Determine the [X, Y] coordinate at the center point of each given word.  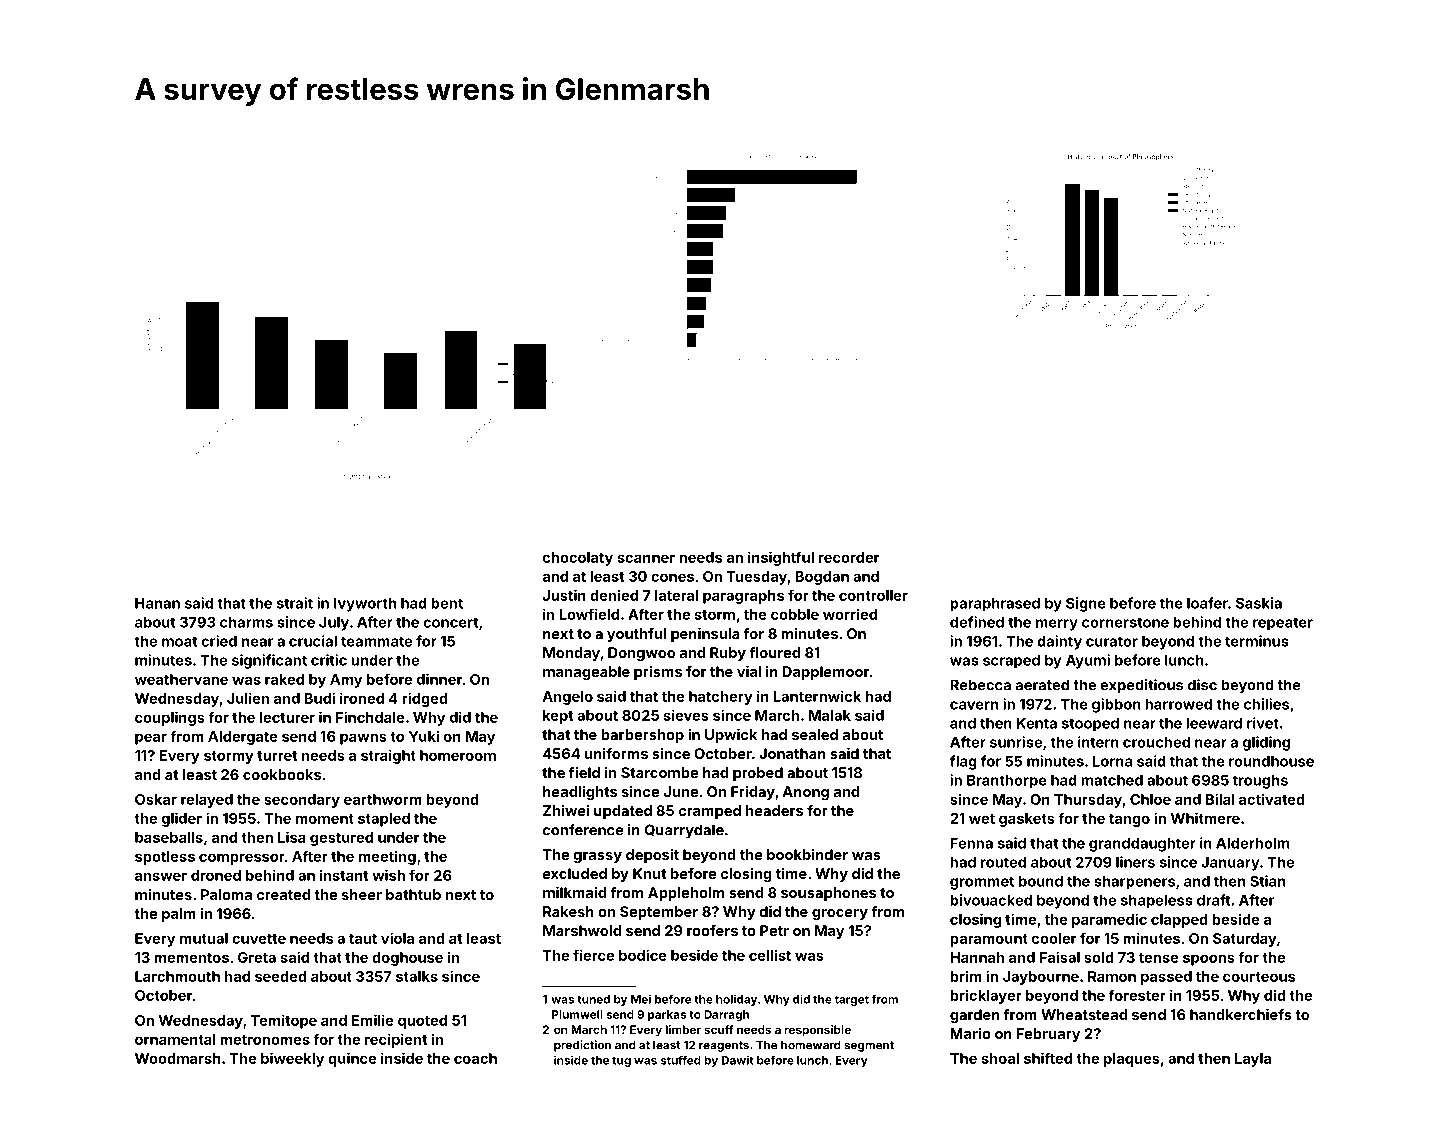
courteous [1259, 977]
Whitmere [1205, 818]
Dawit [738, 1060]
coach [475, 1058]
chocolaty [578, 559]
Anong [806, 793]
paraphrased [995, 605]
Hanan [157, 603]
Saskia [1259, 603]
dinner [439, 679]
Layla [1253, 1060]
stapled [384, 820]
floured [774, 652]
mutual [204, 938]
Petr [774, 930]
